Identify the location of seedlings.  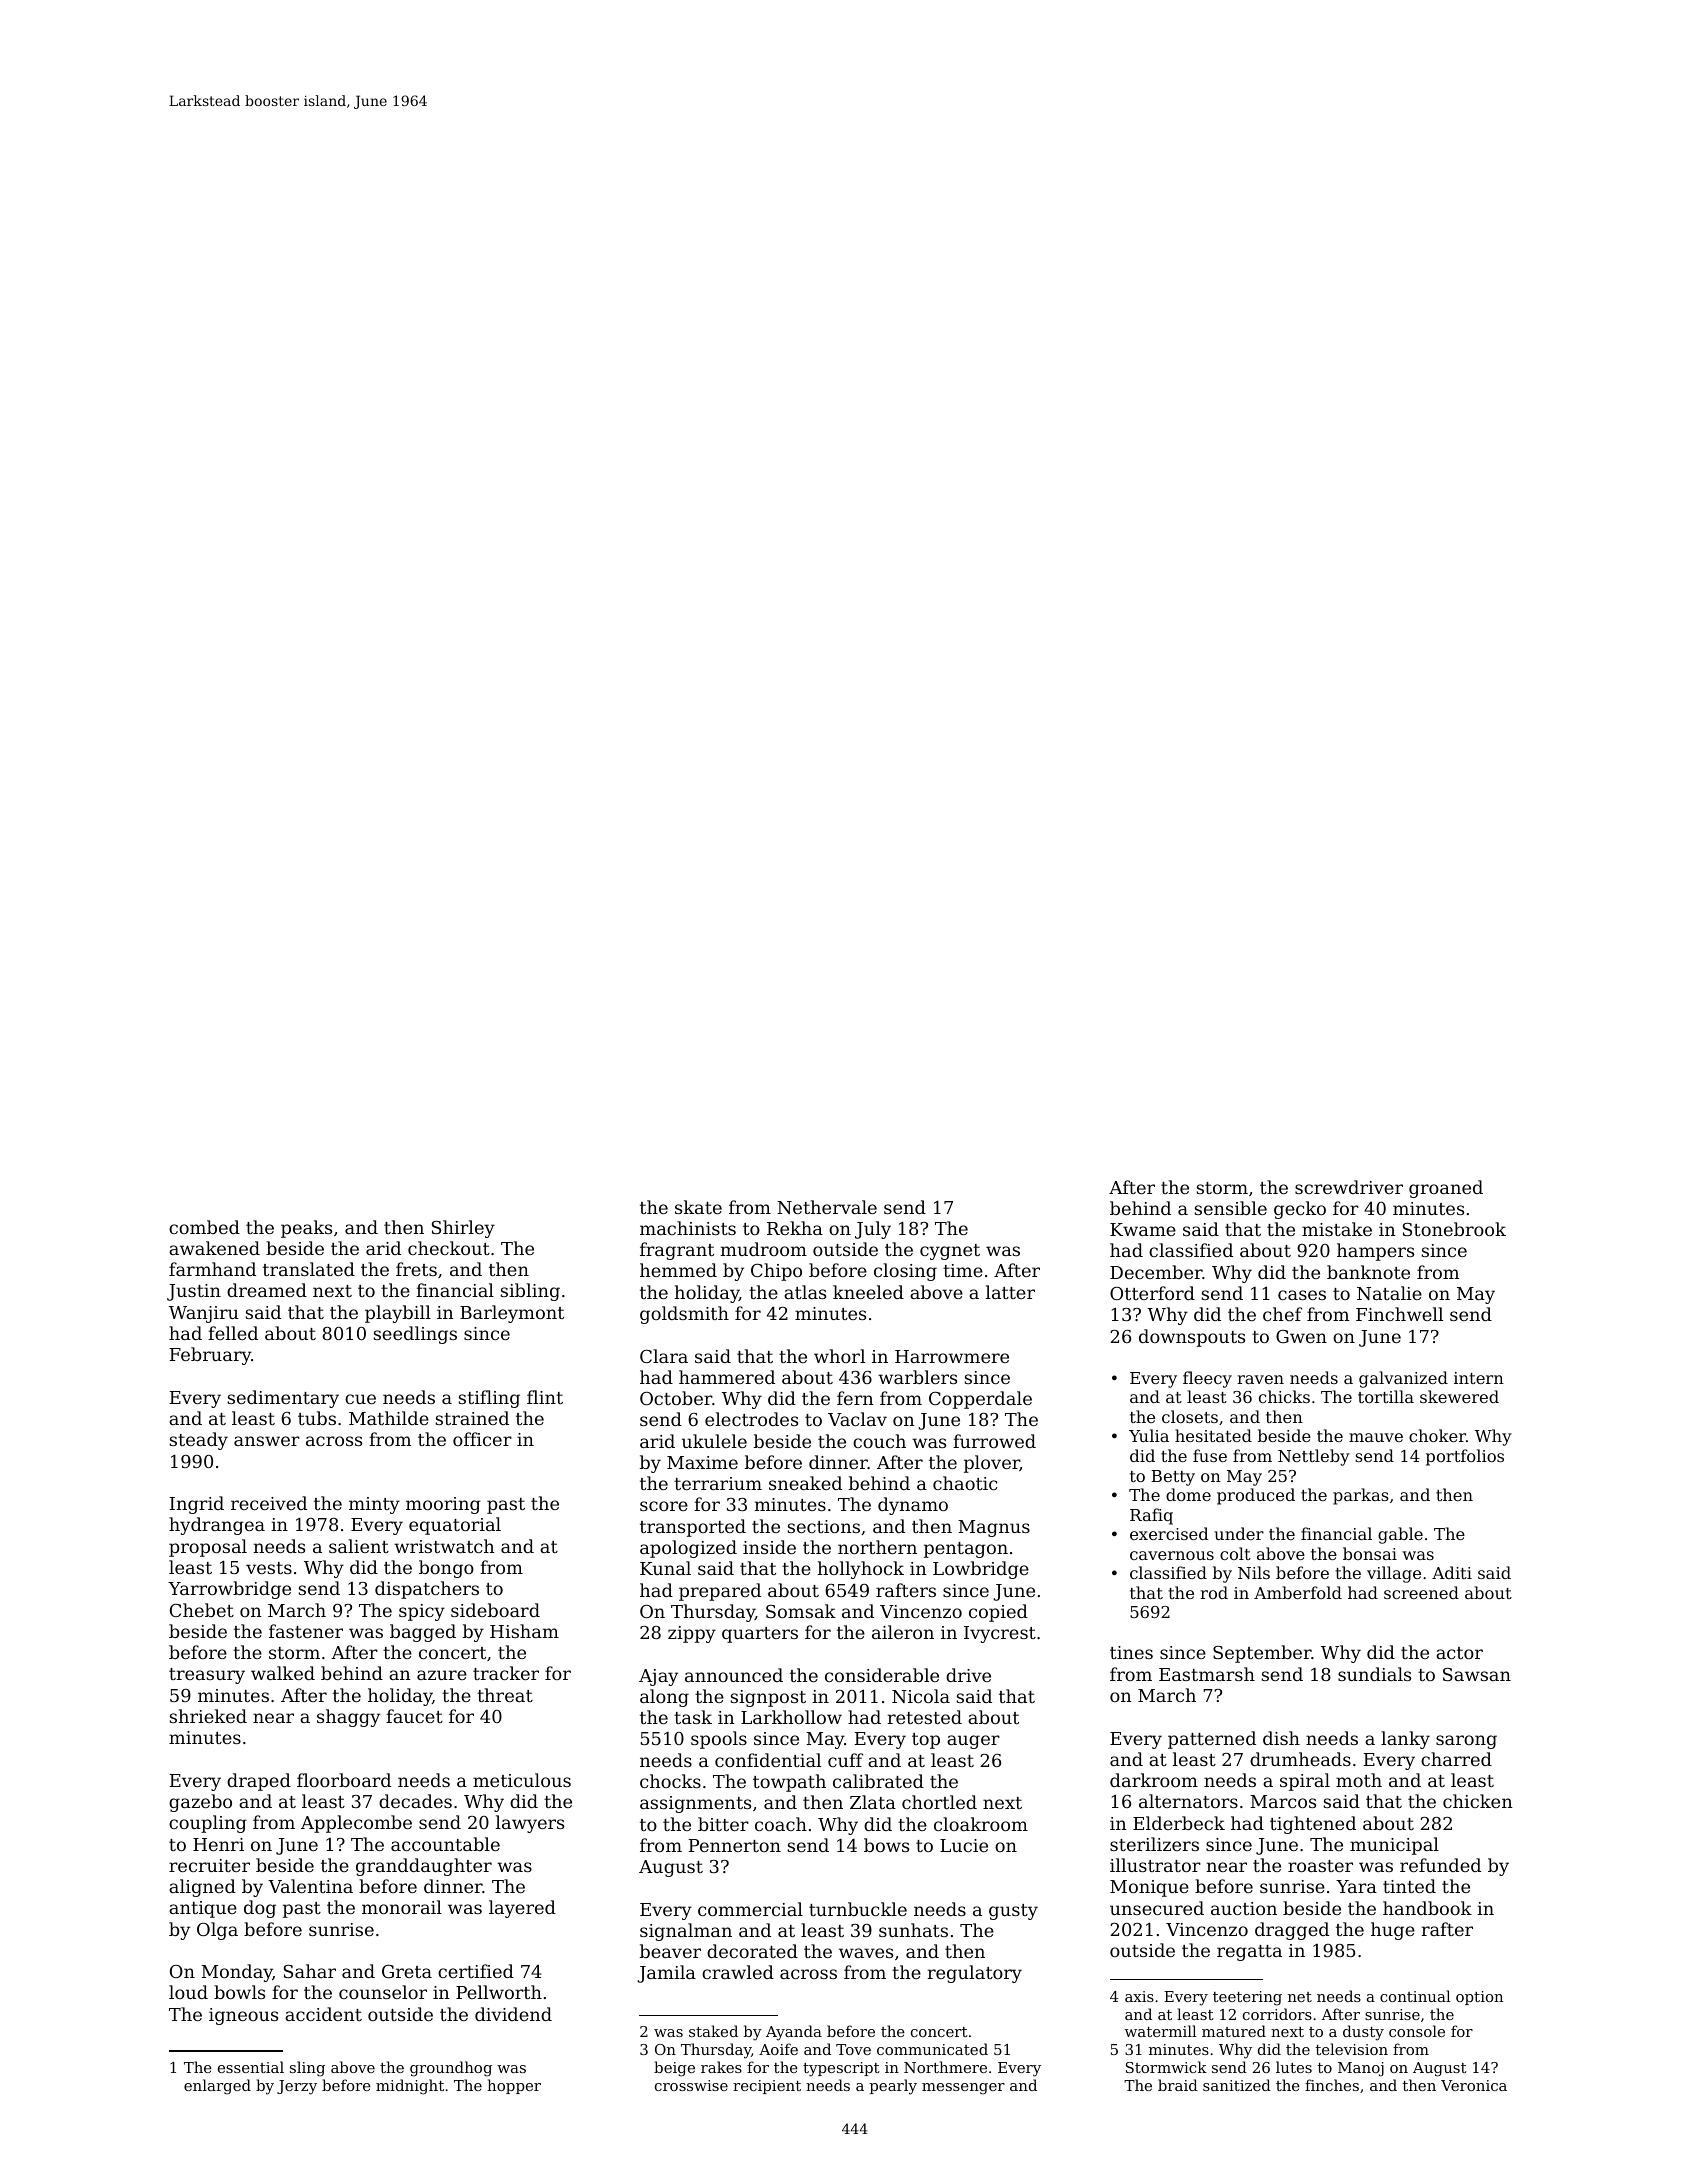
(415, 1335).
